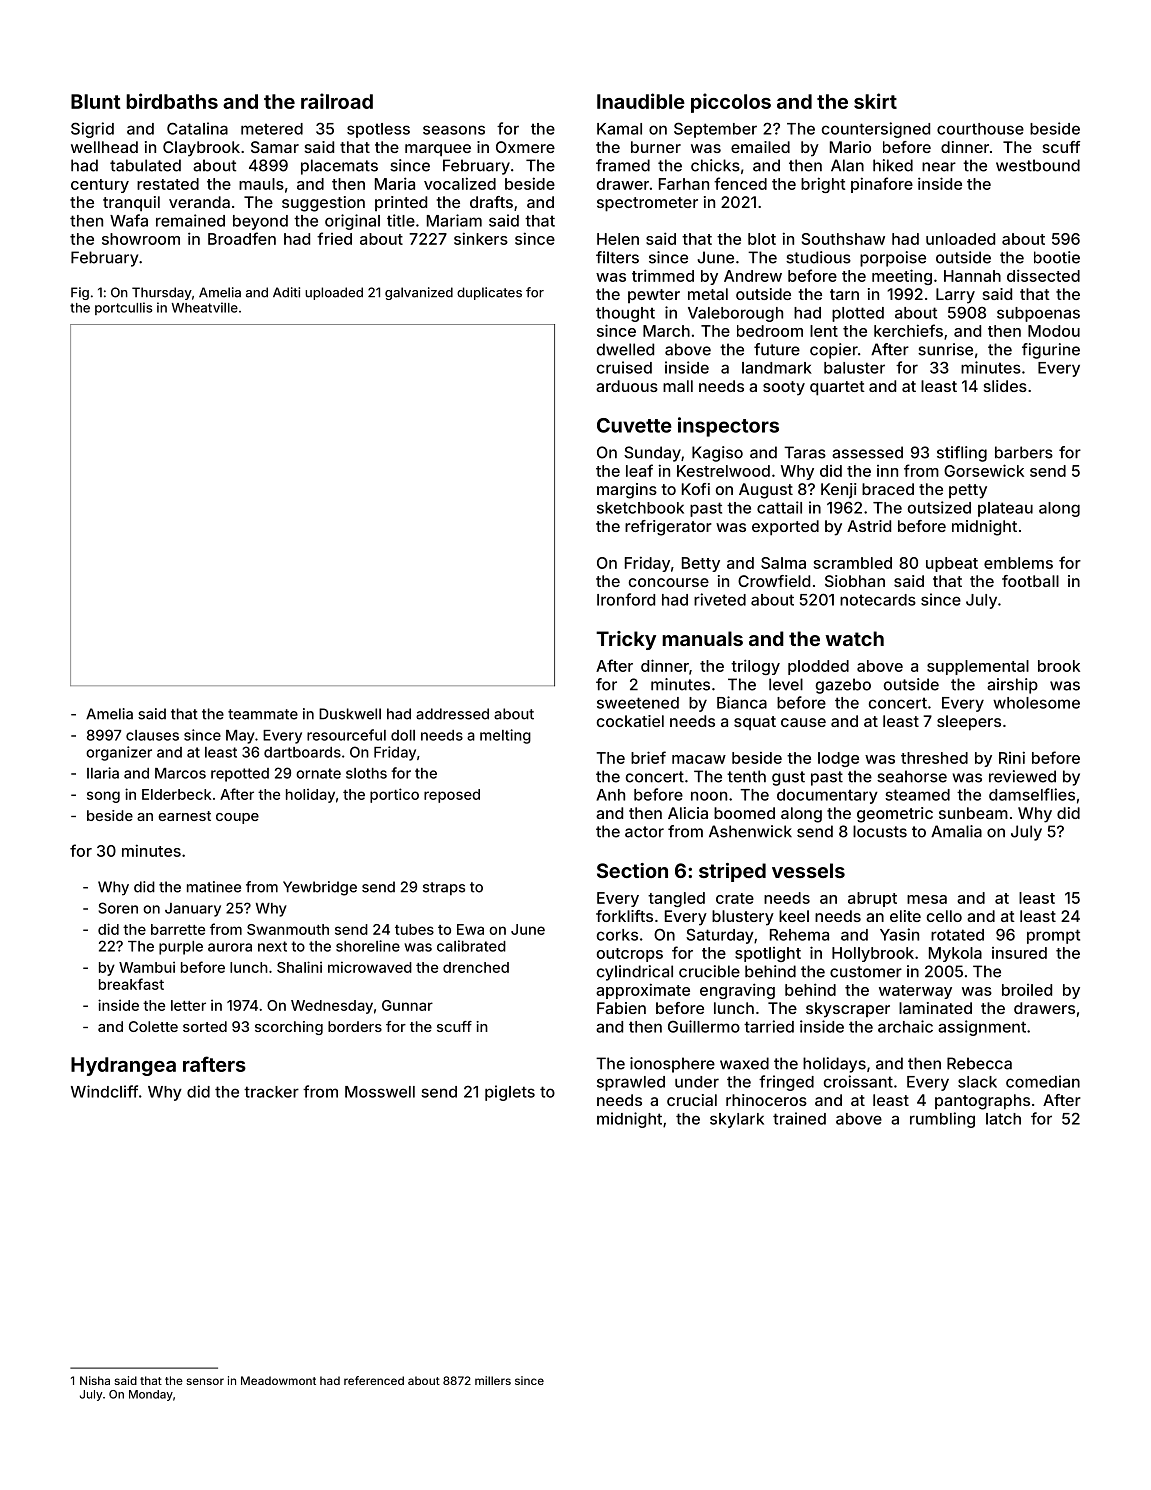 The image size is (1151, 1490). Describe the element at coordinates (452, 714) in the screenshot. I see `addressed` at that location.
